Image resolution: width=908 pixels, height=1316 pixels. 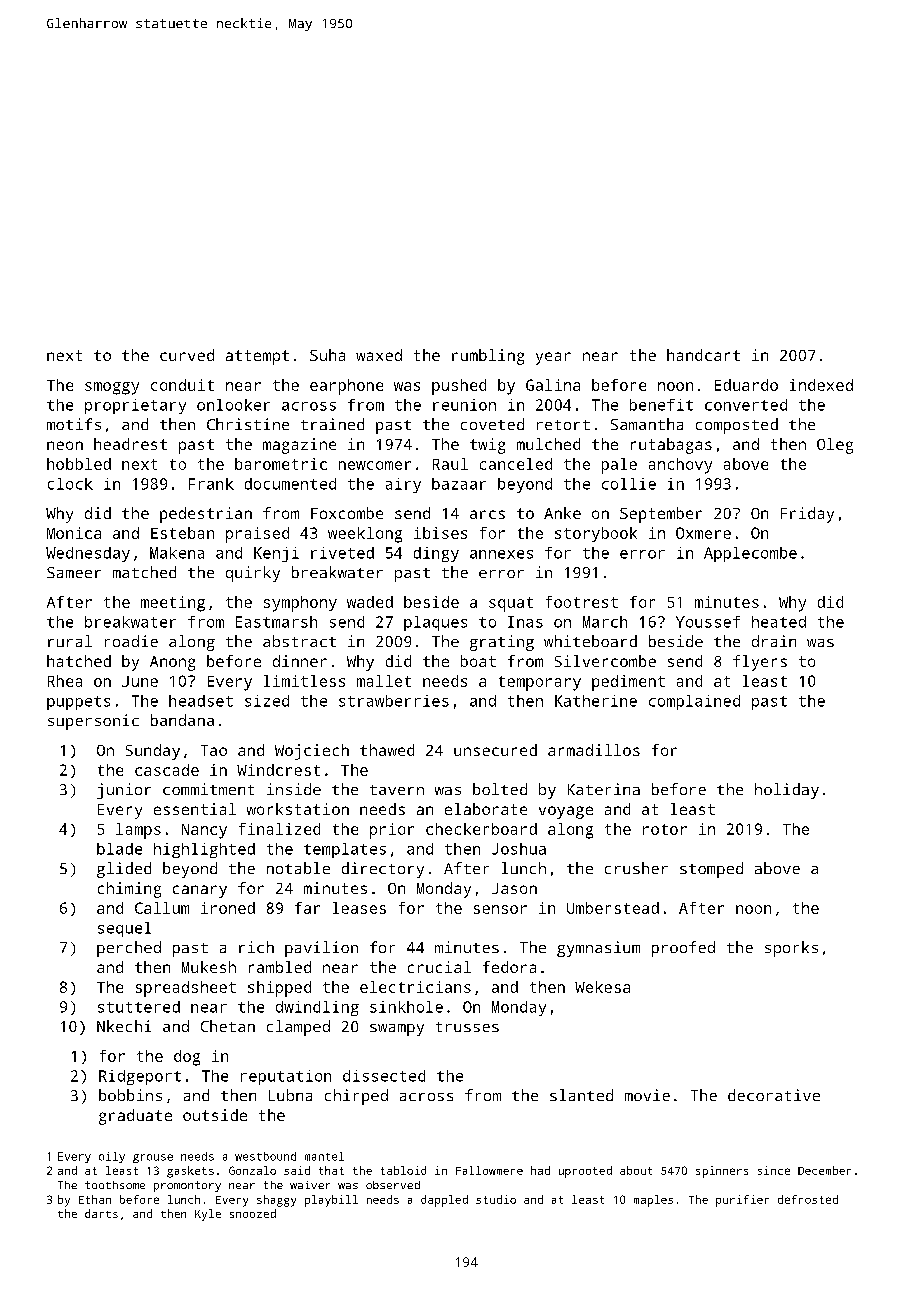 What do you see at coordinates (310, 1185) in the document?
I see `waiver` at bounding box center [310, 1185].
